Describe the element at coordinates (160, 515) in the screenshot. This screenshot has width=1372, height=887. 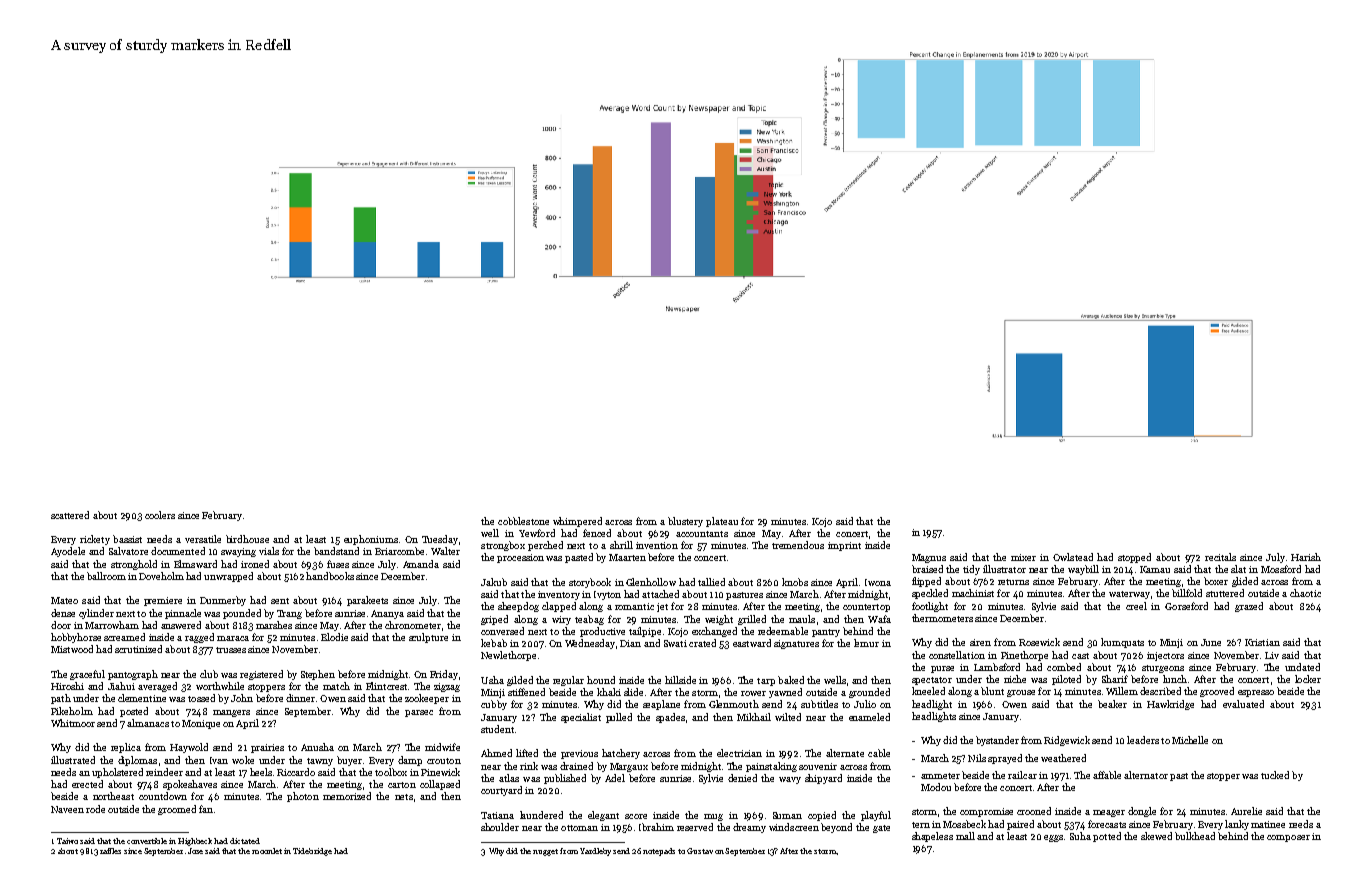
I see `coolers` at that location.
